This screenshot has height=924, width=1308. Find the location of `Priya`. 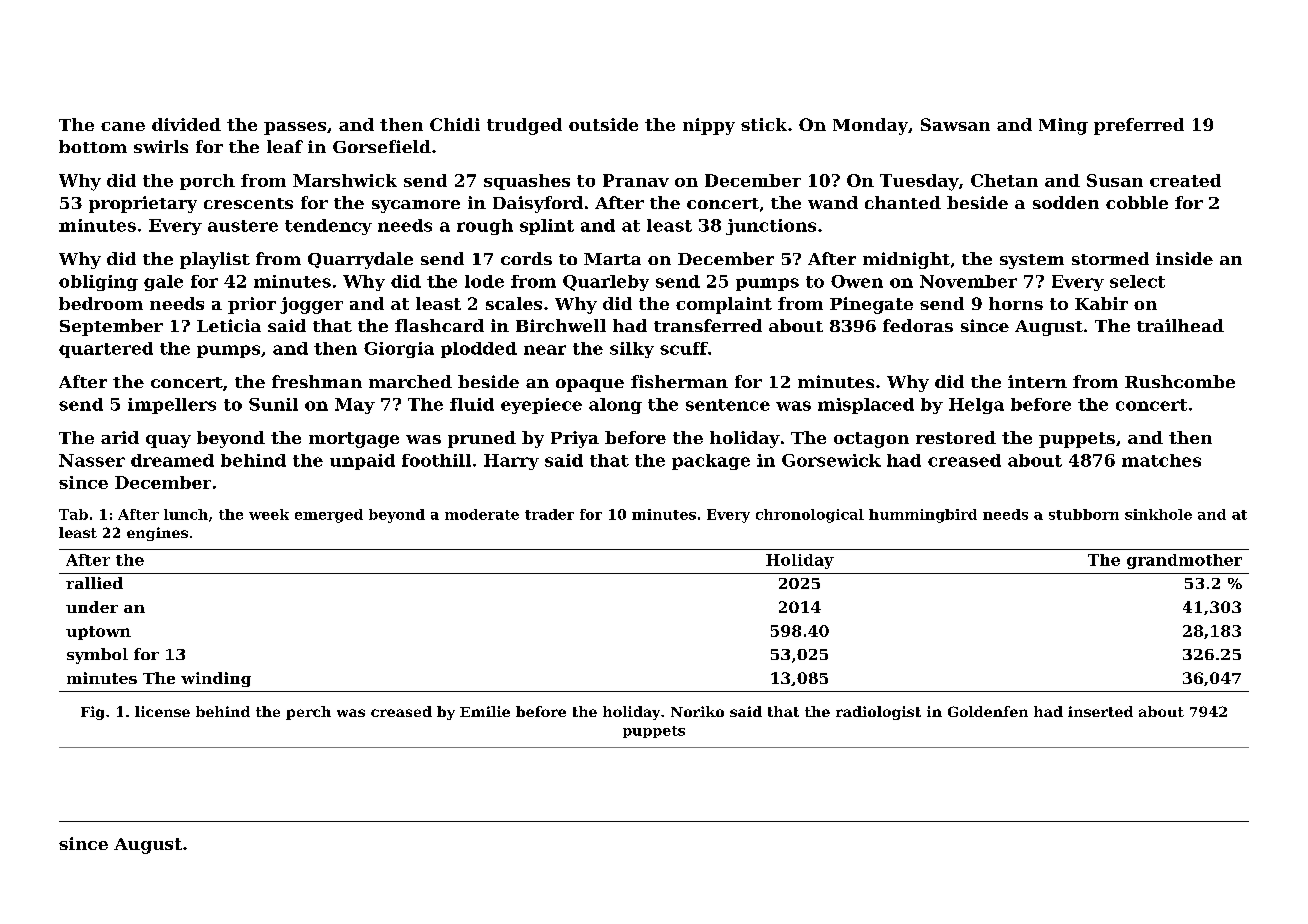

Priya is located at coordinates (575, 439).
